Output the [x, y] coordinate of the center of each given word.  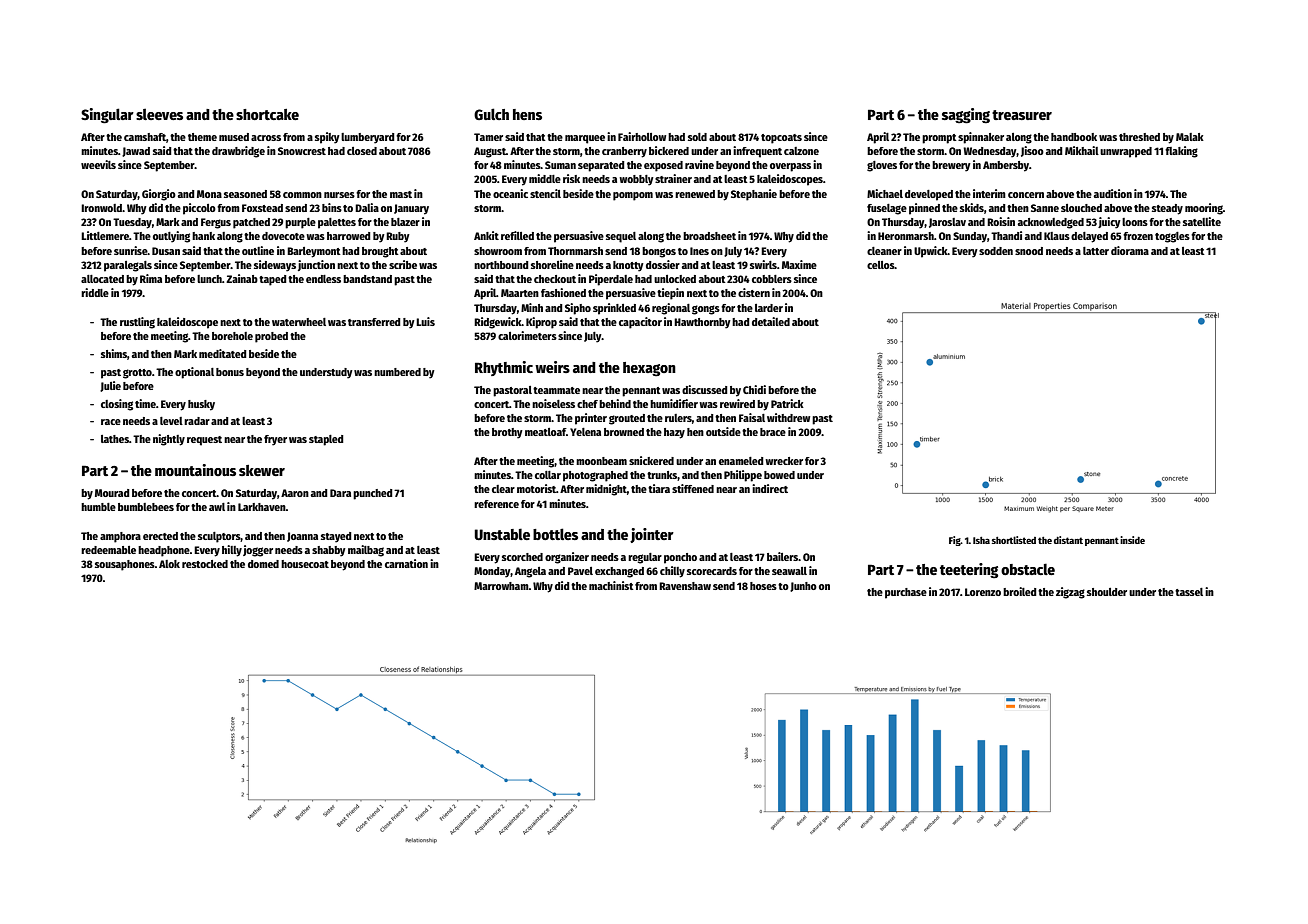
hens [527, 114]
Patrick [787, 403]
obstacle [1028, 569]
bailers [782, 556]
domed [263, 564]
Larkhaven [262, 507]
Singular [107, 116]
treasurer [1022, 115]
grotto [137, 374]
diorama [1130, 250]
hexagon [649, 369]
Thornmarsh [575, 251]
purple [300, 223]
